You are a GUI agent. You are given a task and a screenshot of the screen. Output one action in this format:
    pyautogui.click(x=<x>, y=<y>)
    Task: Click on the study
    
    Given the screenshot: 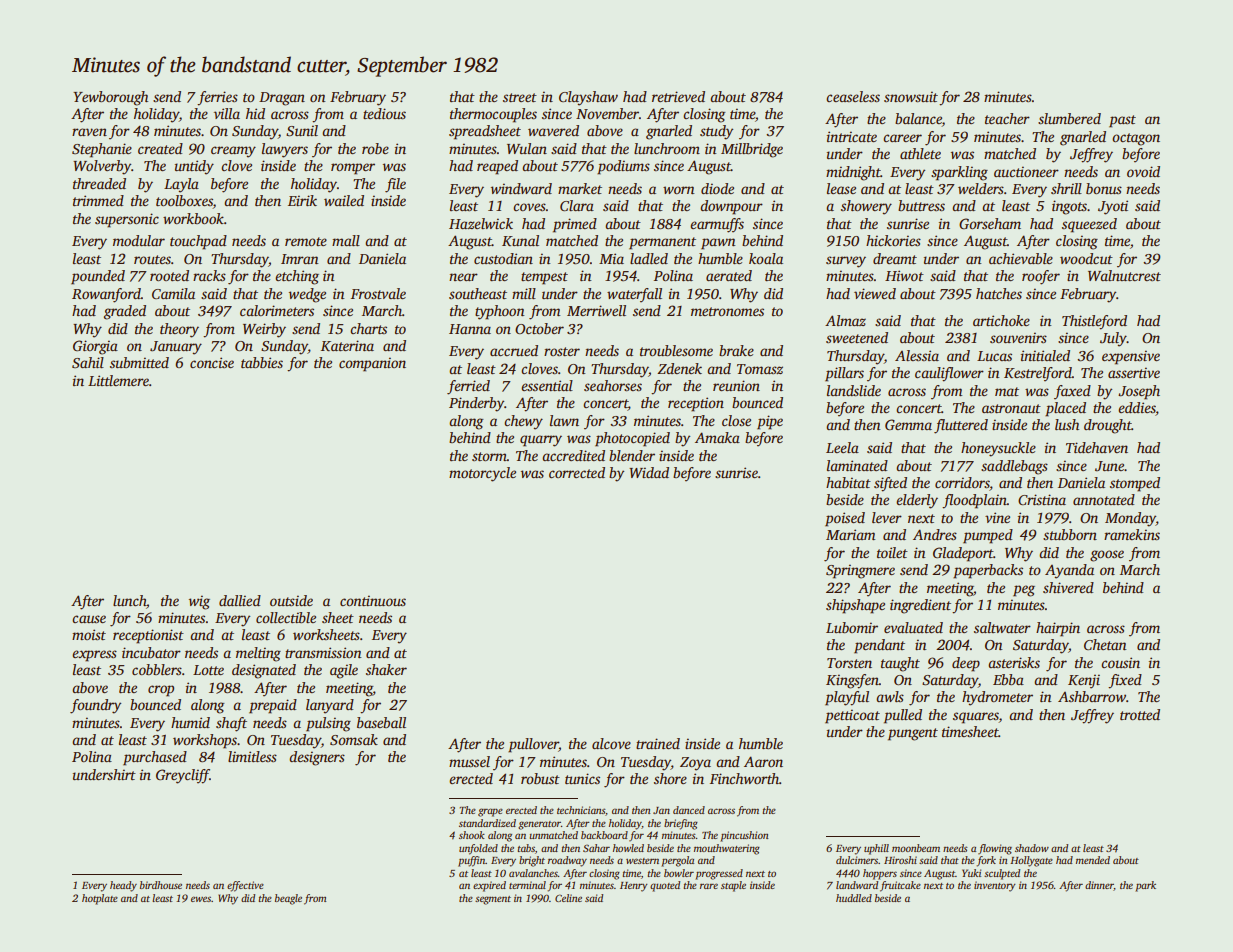 What is the action you would take?
    pyautogui.click(x=716, y=132)
